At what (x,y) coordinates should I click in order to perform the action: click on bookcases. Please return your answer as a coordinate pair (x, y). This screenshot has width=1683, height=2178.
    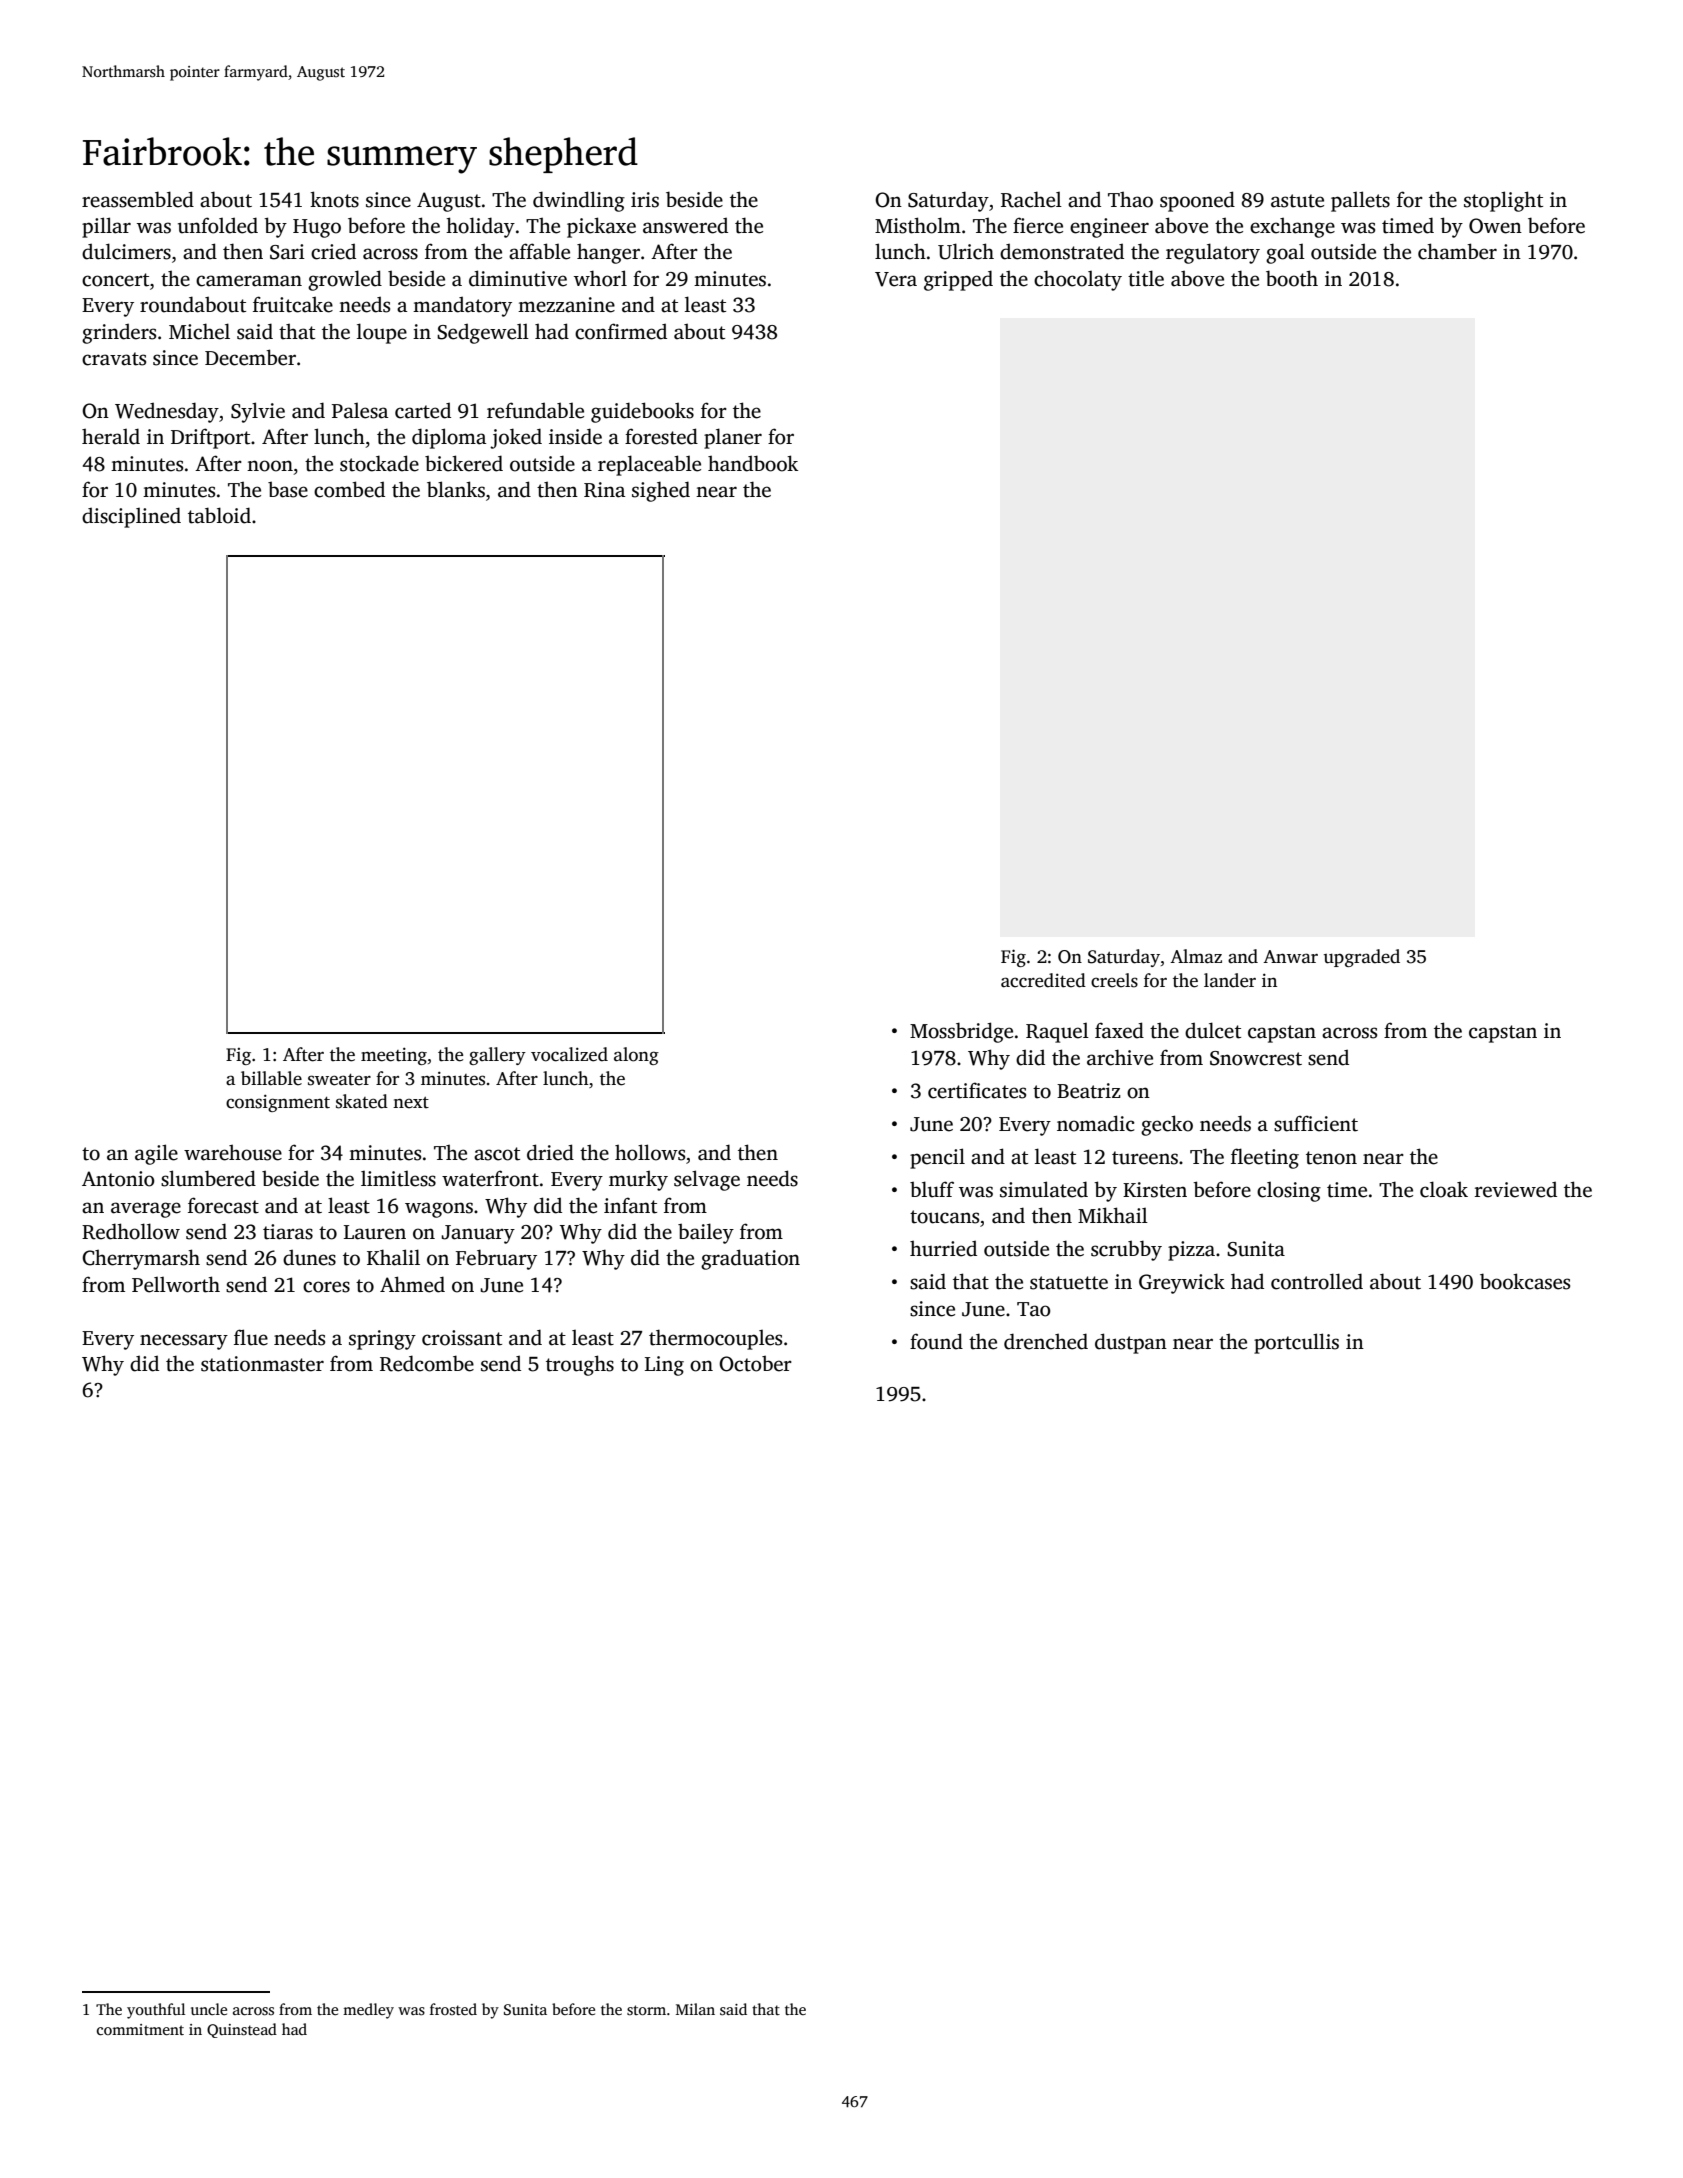
    Looking at the image, I should click on (1525, 1281).
